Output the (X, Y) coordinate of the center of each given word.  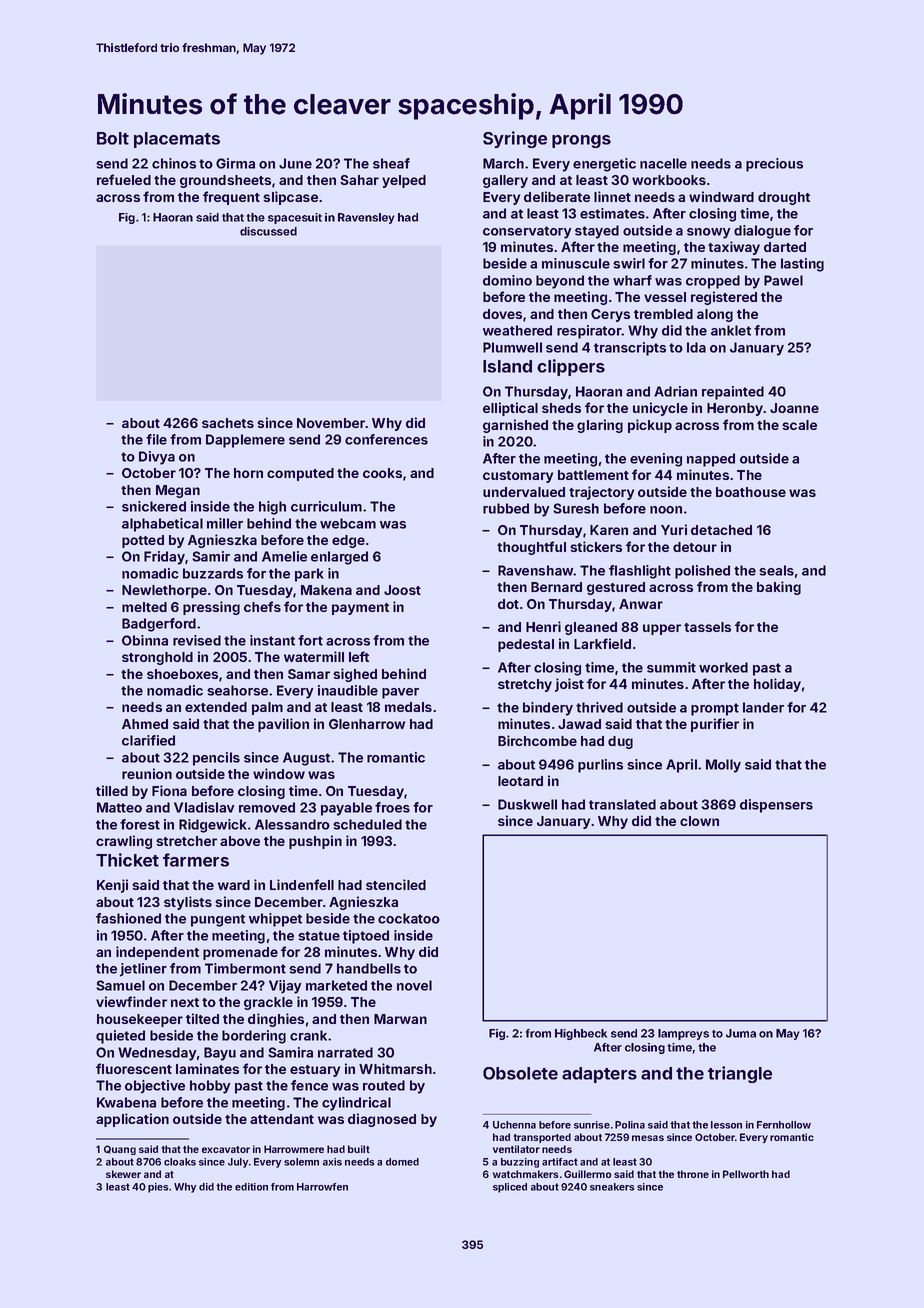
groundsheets (225, 181)
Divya (157, 458)
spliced (510, 1188)
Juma (741, 1033)
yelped (404, 181)
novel (414, 985)
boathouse (751, 492)
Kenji (112, 886)
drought (784, 198)
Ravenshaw (536, 570)
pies (158, 1188)
